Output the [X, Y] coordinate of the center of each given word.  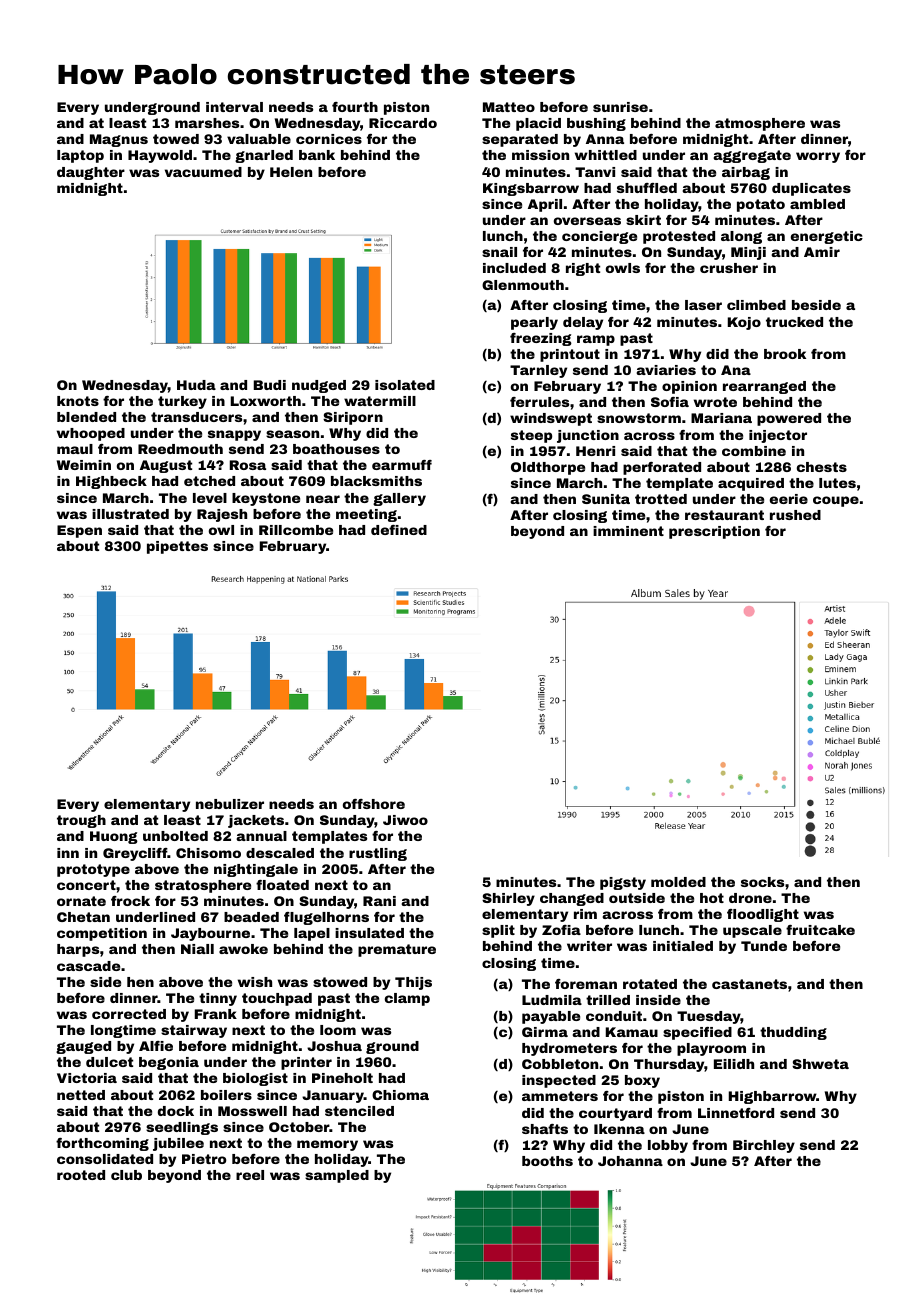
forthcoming [102, 1144]
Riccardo [403, 123]
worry [818, 157]
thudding [793, 1033]
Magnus [119, 140]
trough [81, 821]
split [498, 931]
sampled [337, 1176]
